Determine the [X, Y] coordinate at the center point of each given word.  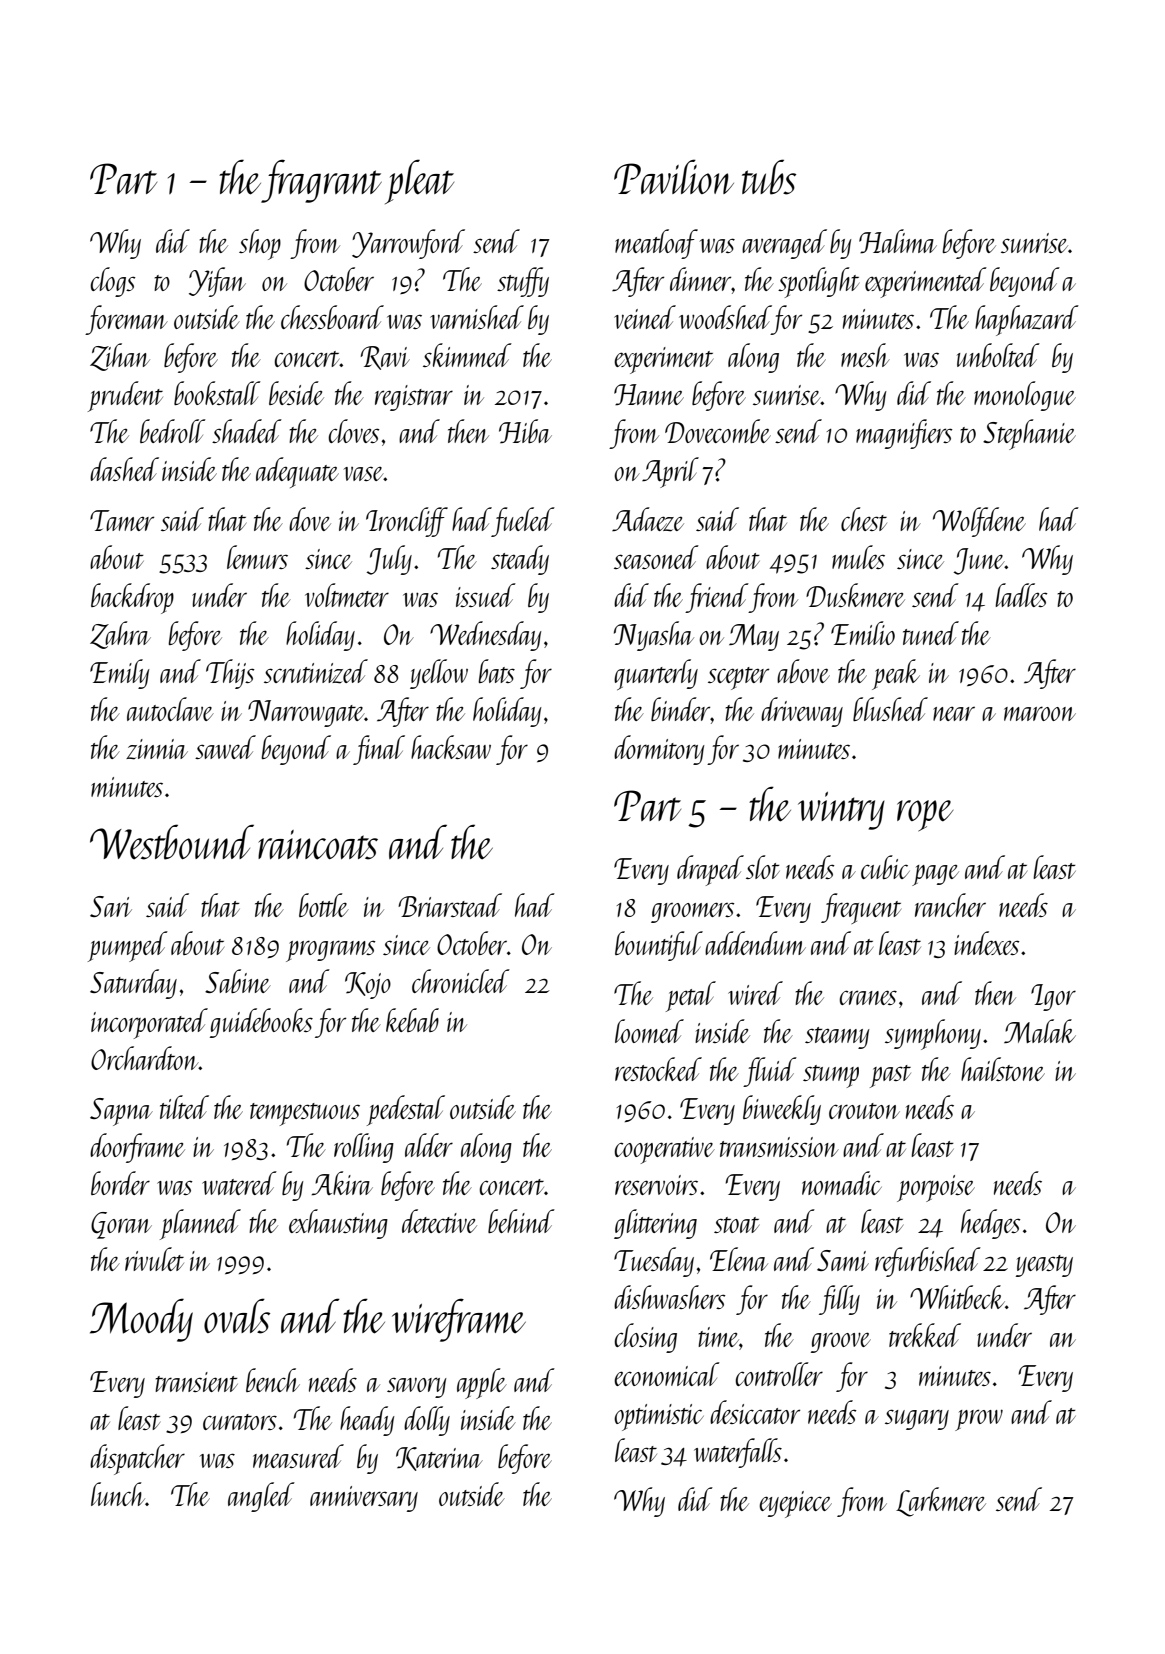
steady [520, 560]
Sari [111, 906]
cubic [885, 867]
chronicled [461, 981]
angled [261, 1497]
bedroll [172, 431]
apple [482, 1383]
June [979, 561]
